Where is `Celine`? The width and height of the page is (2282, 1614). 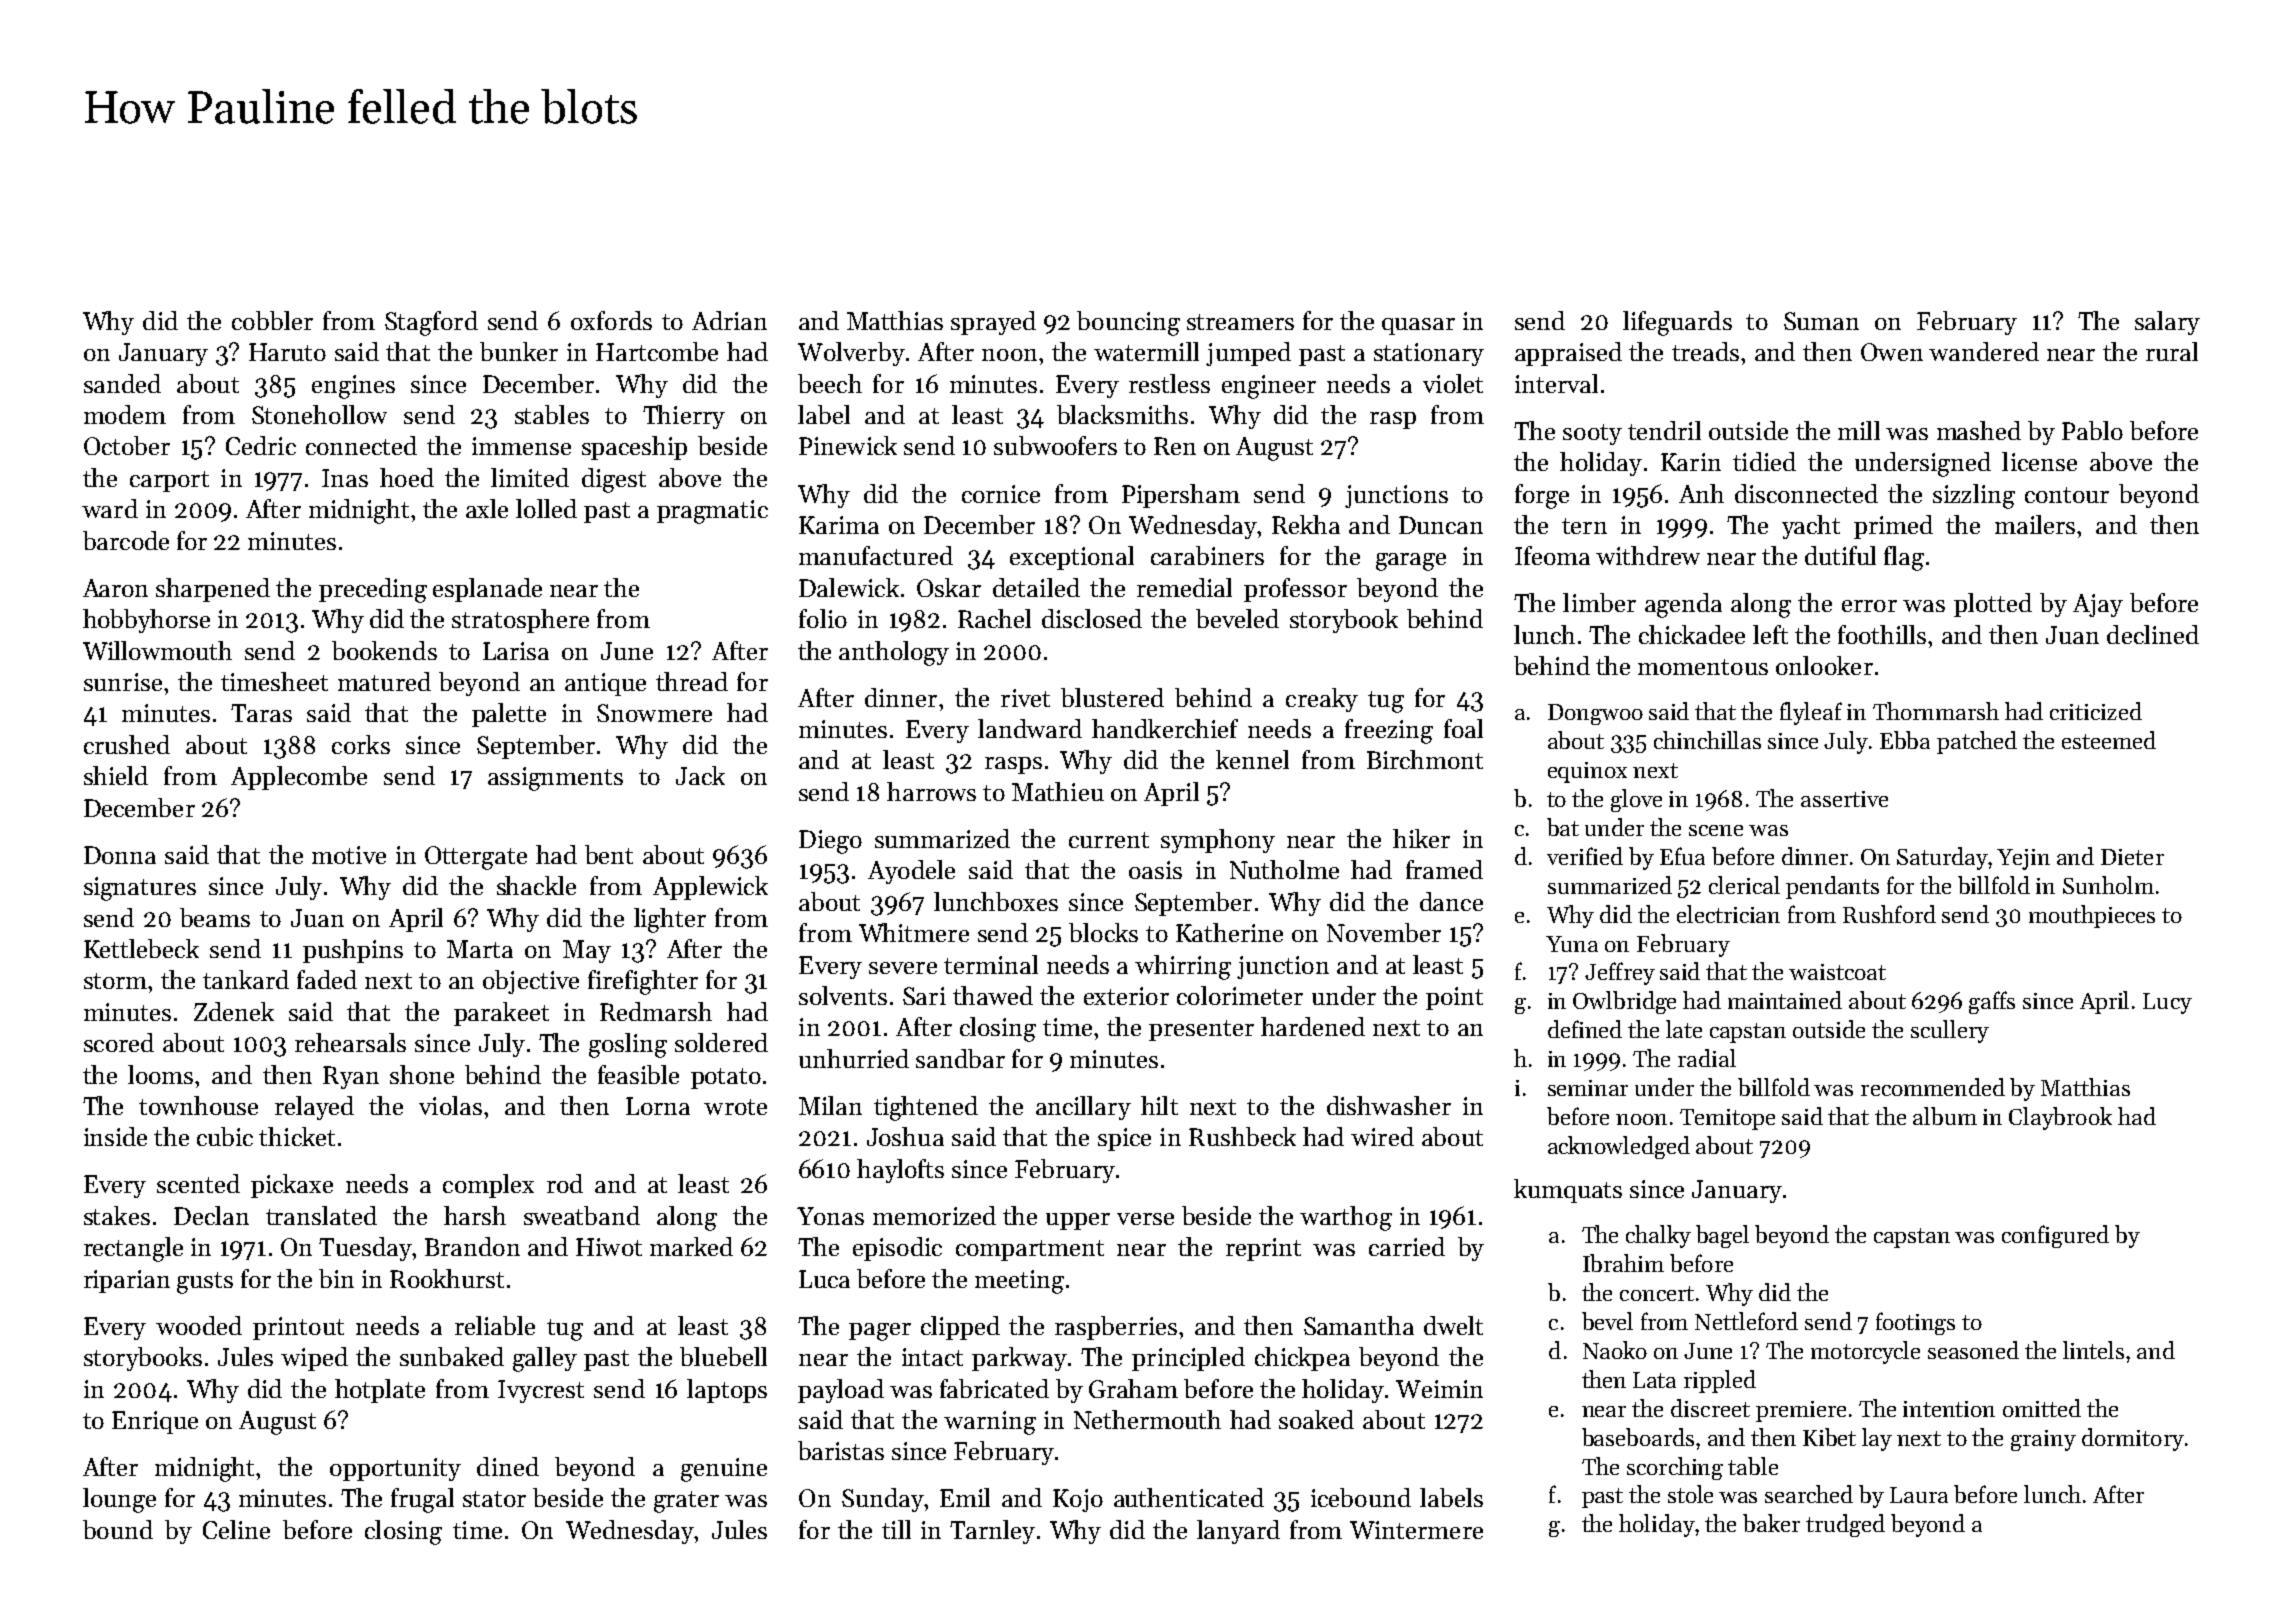 Celine is located at coordinates (236, 1529).
